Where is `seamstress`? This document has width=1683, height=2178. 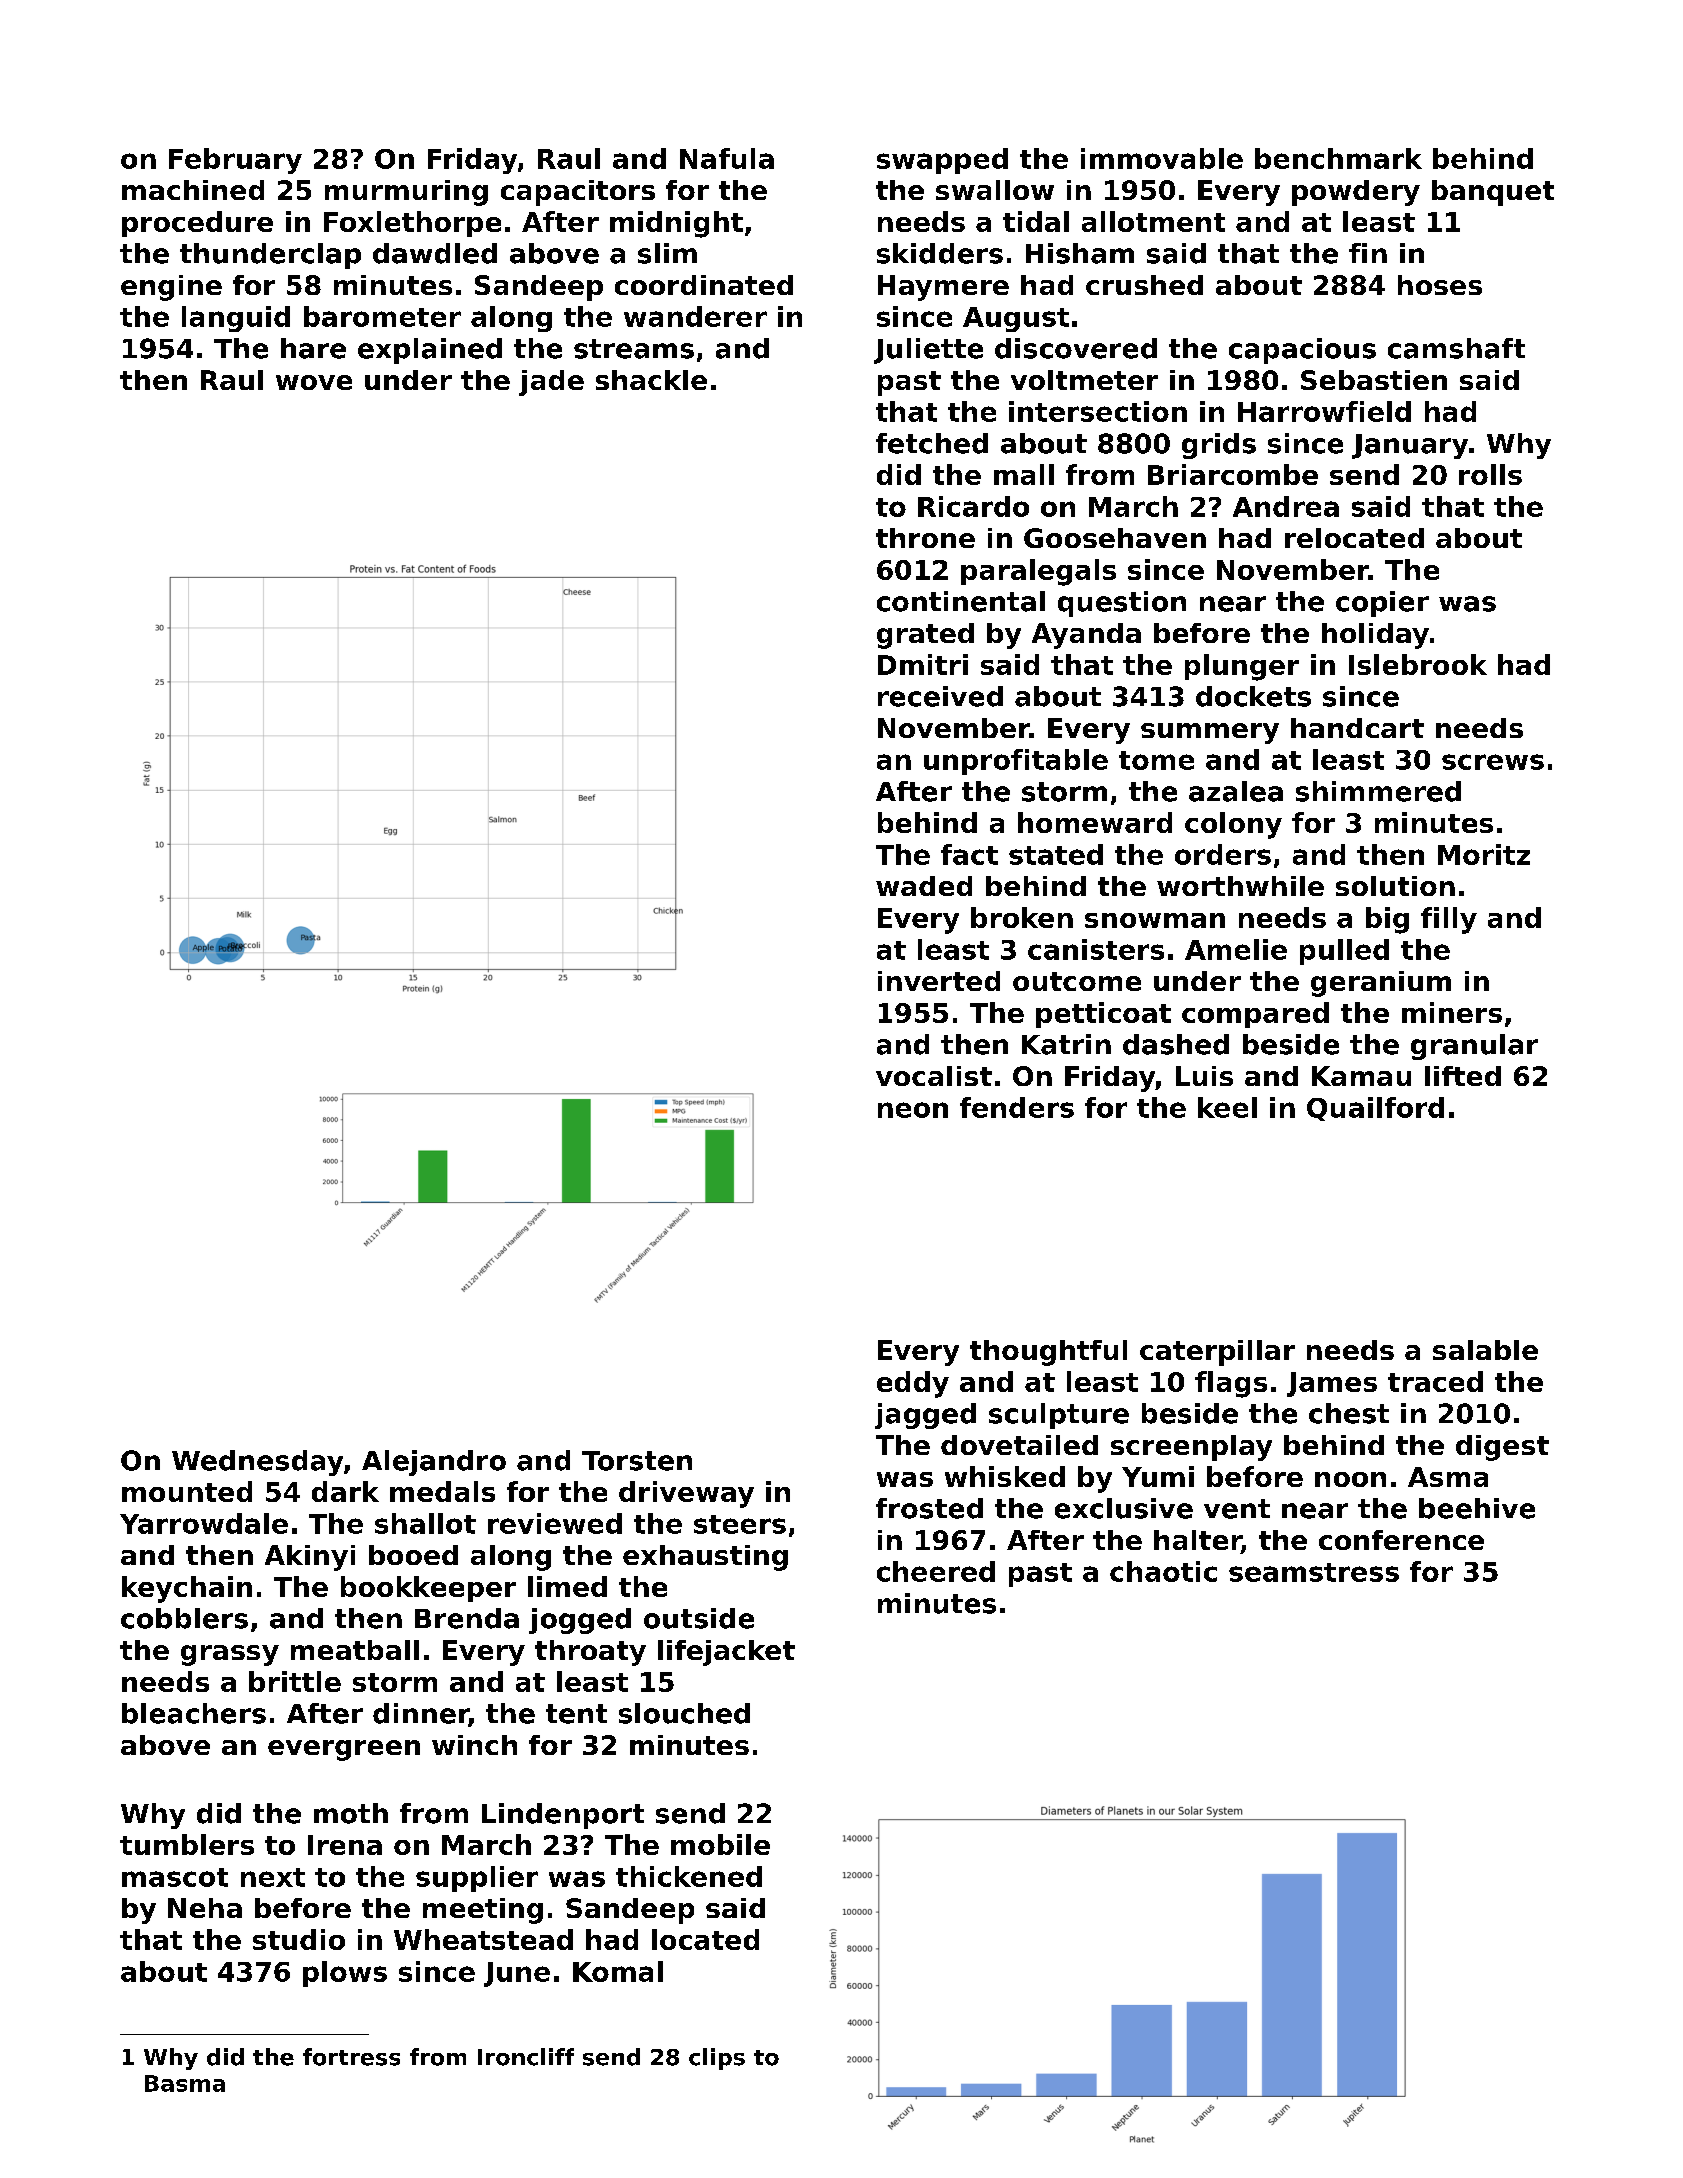 seamstress is located at coordinates (1314, 1572).
